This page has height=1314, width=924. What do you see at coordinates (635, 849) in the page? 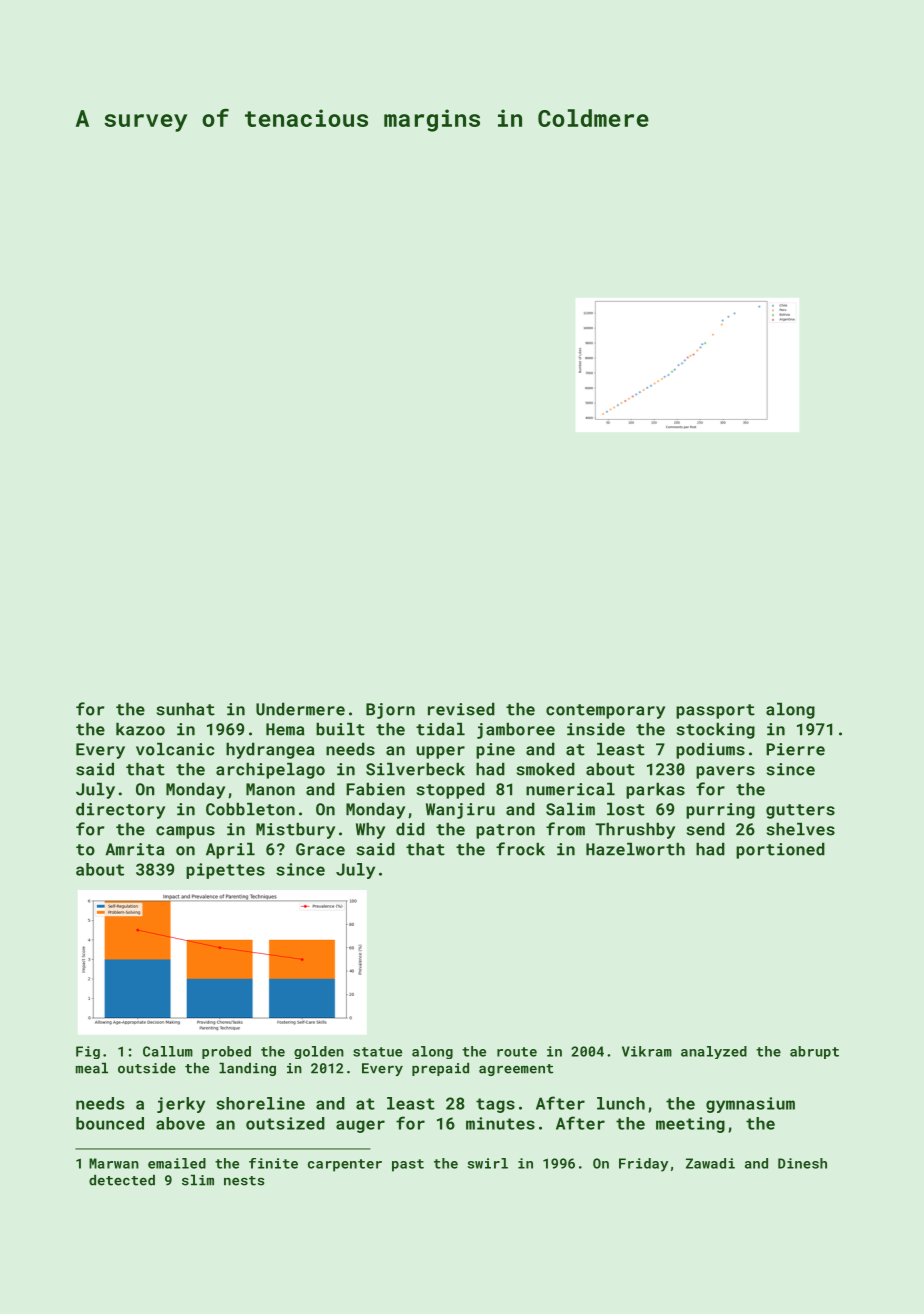
I see `Hazelworth` at bounding box center [635, 849].
